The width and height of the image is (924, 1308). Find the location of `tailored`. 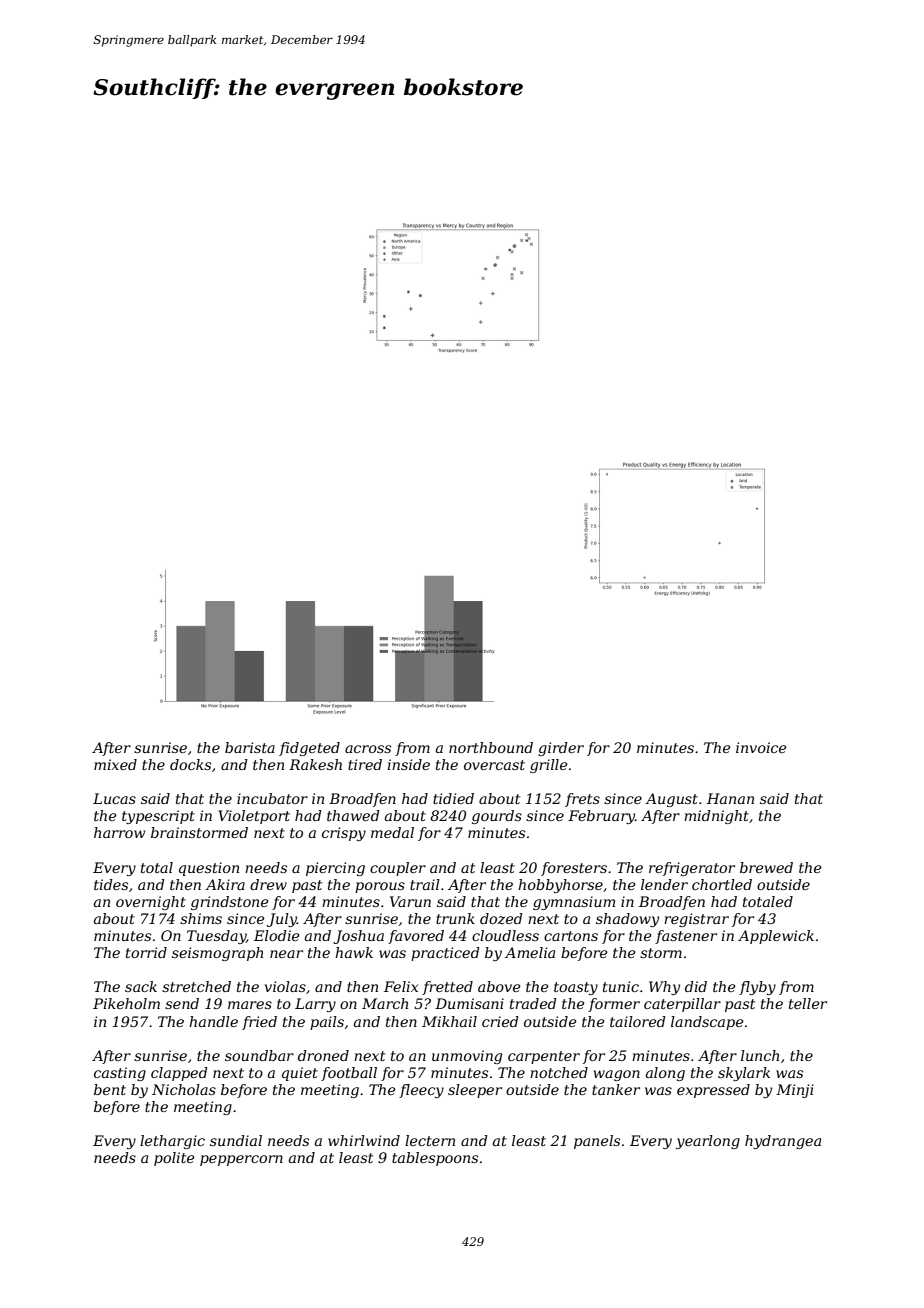

tailored is located at coordinates (638, 1021).
